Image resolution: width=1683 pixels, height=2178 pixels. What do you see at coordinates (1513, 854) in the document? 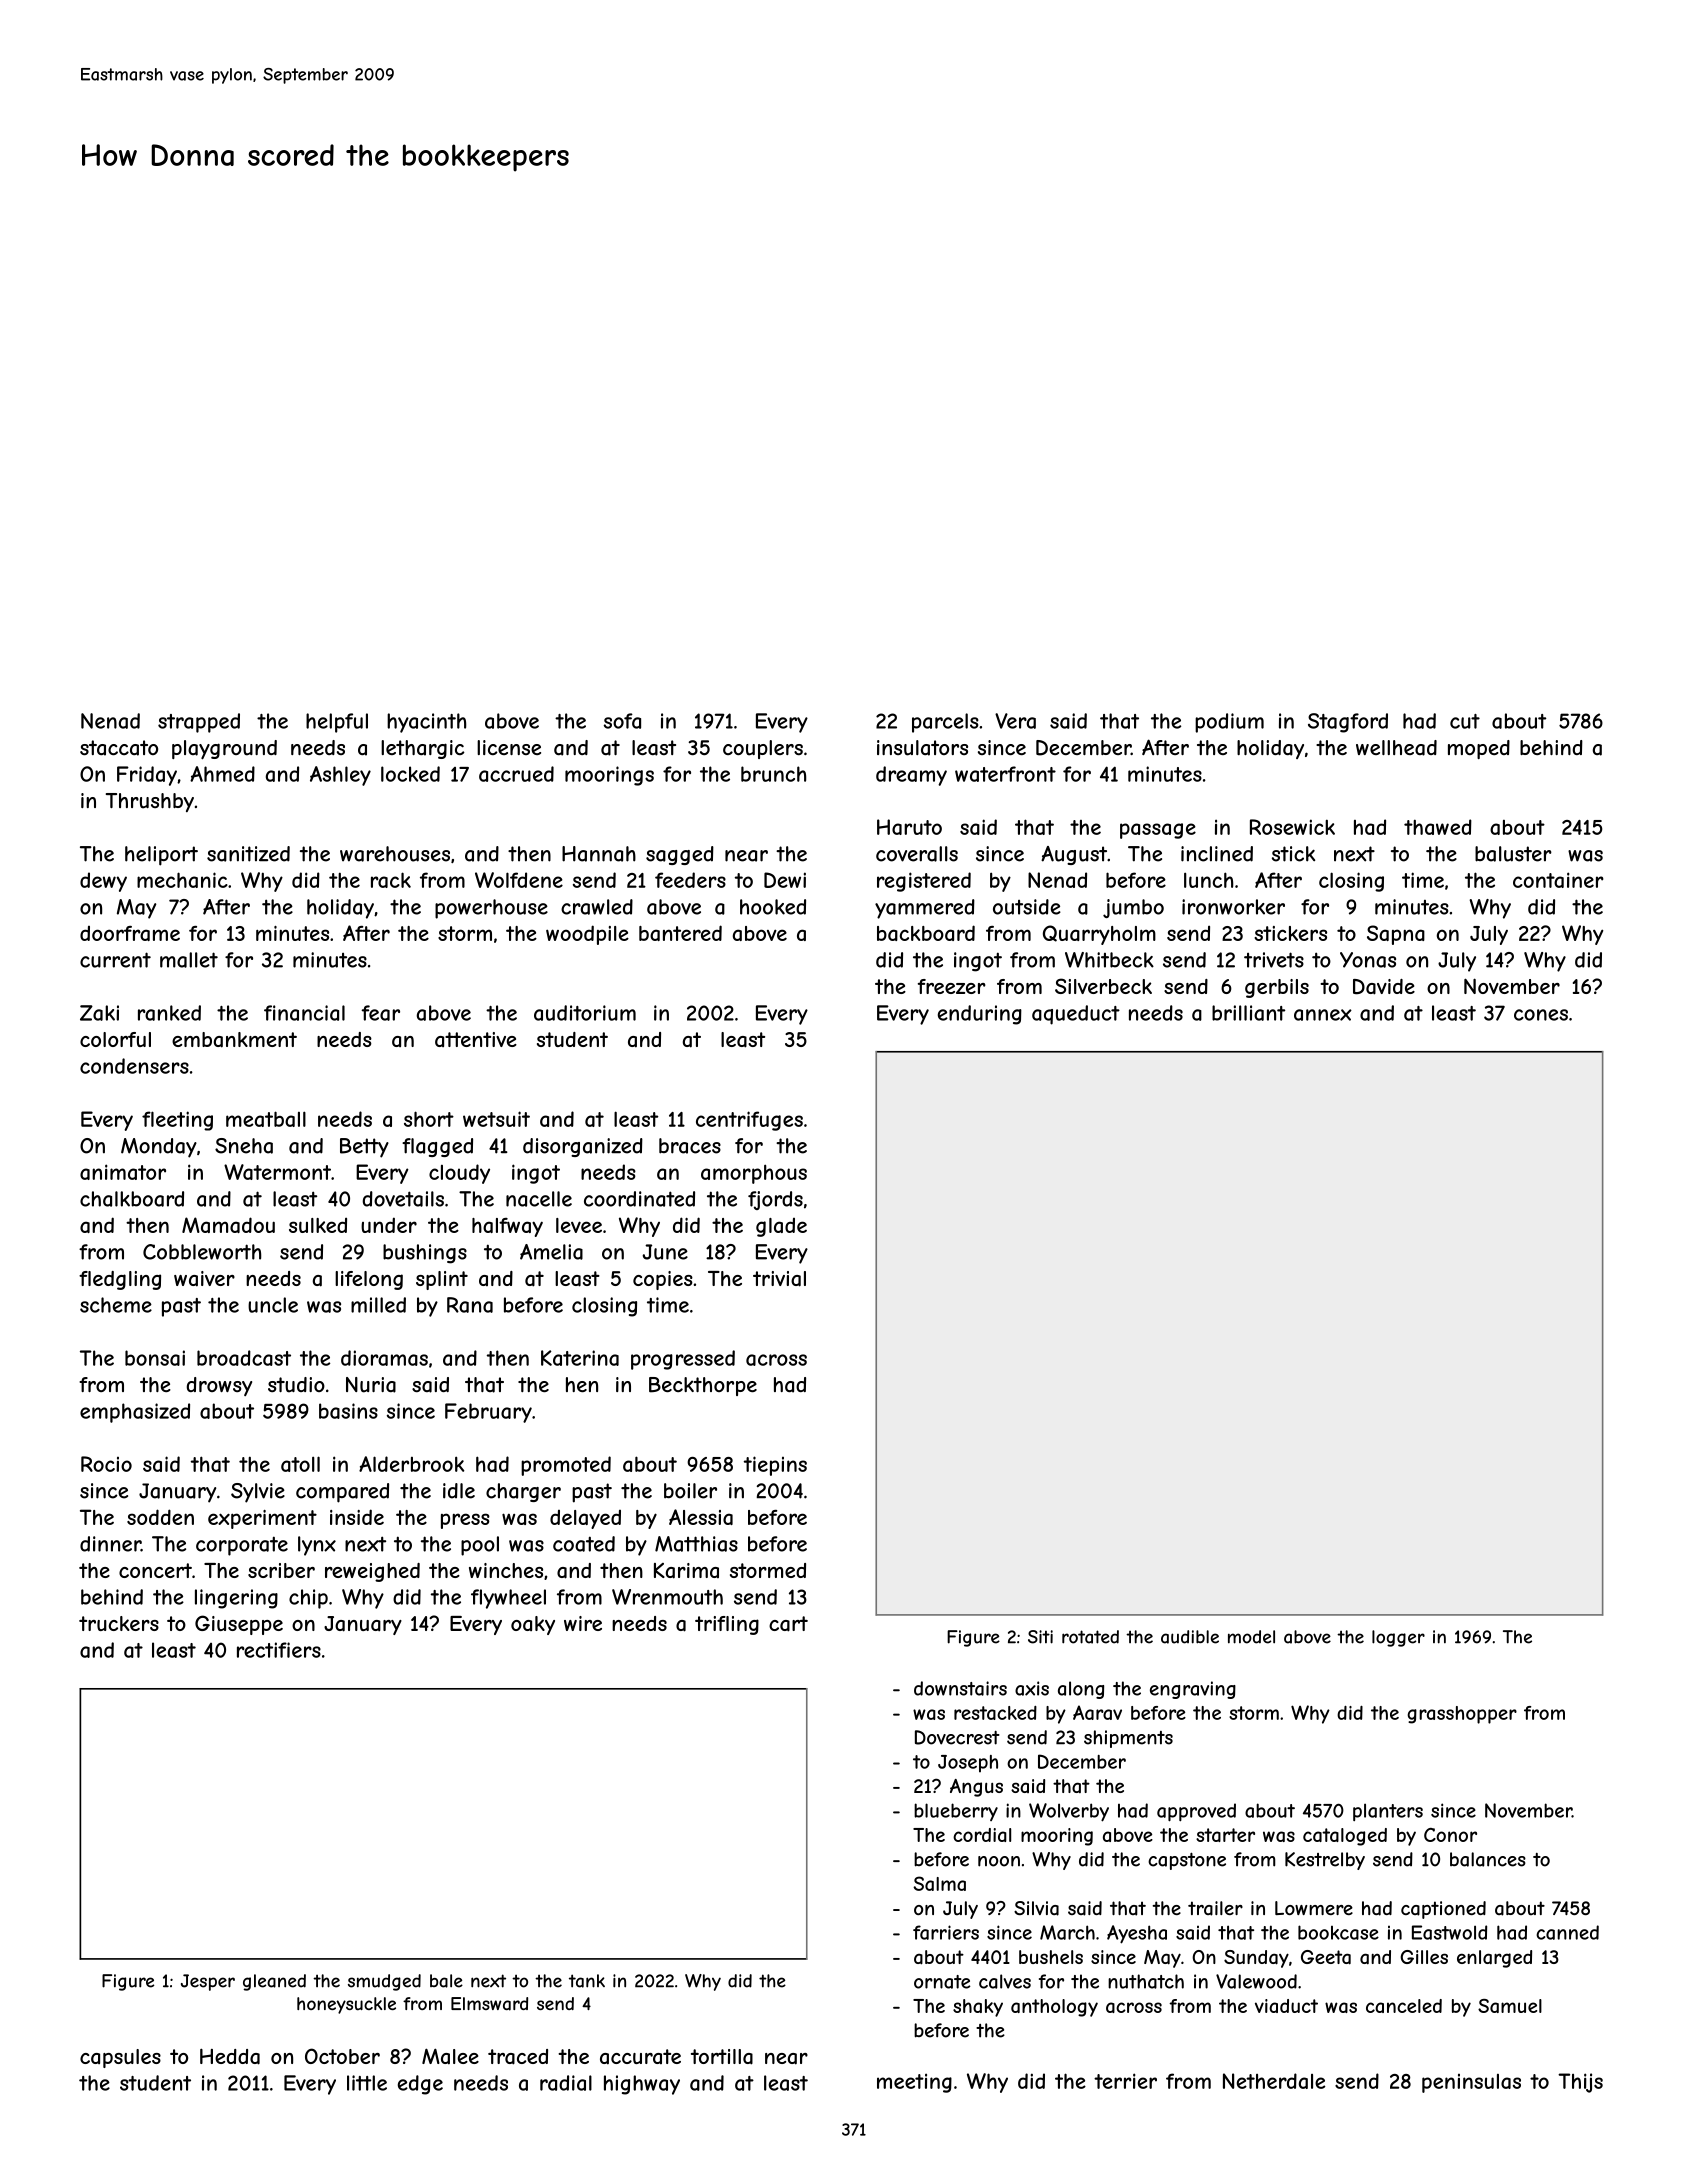
I see `baluster` at bounding box center [1513, 854].
